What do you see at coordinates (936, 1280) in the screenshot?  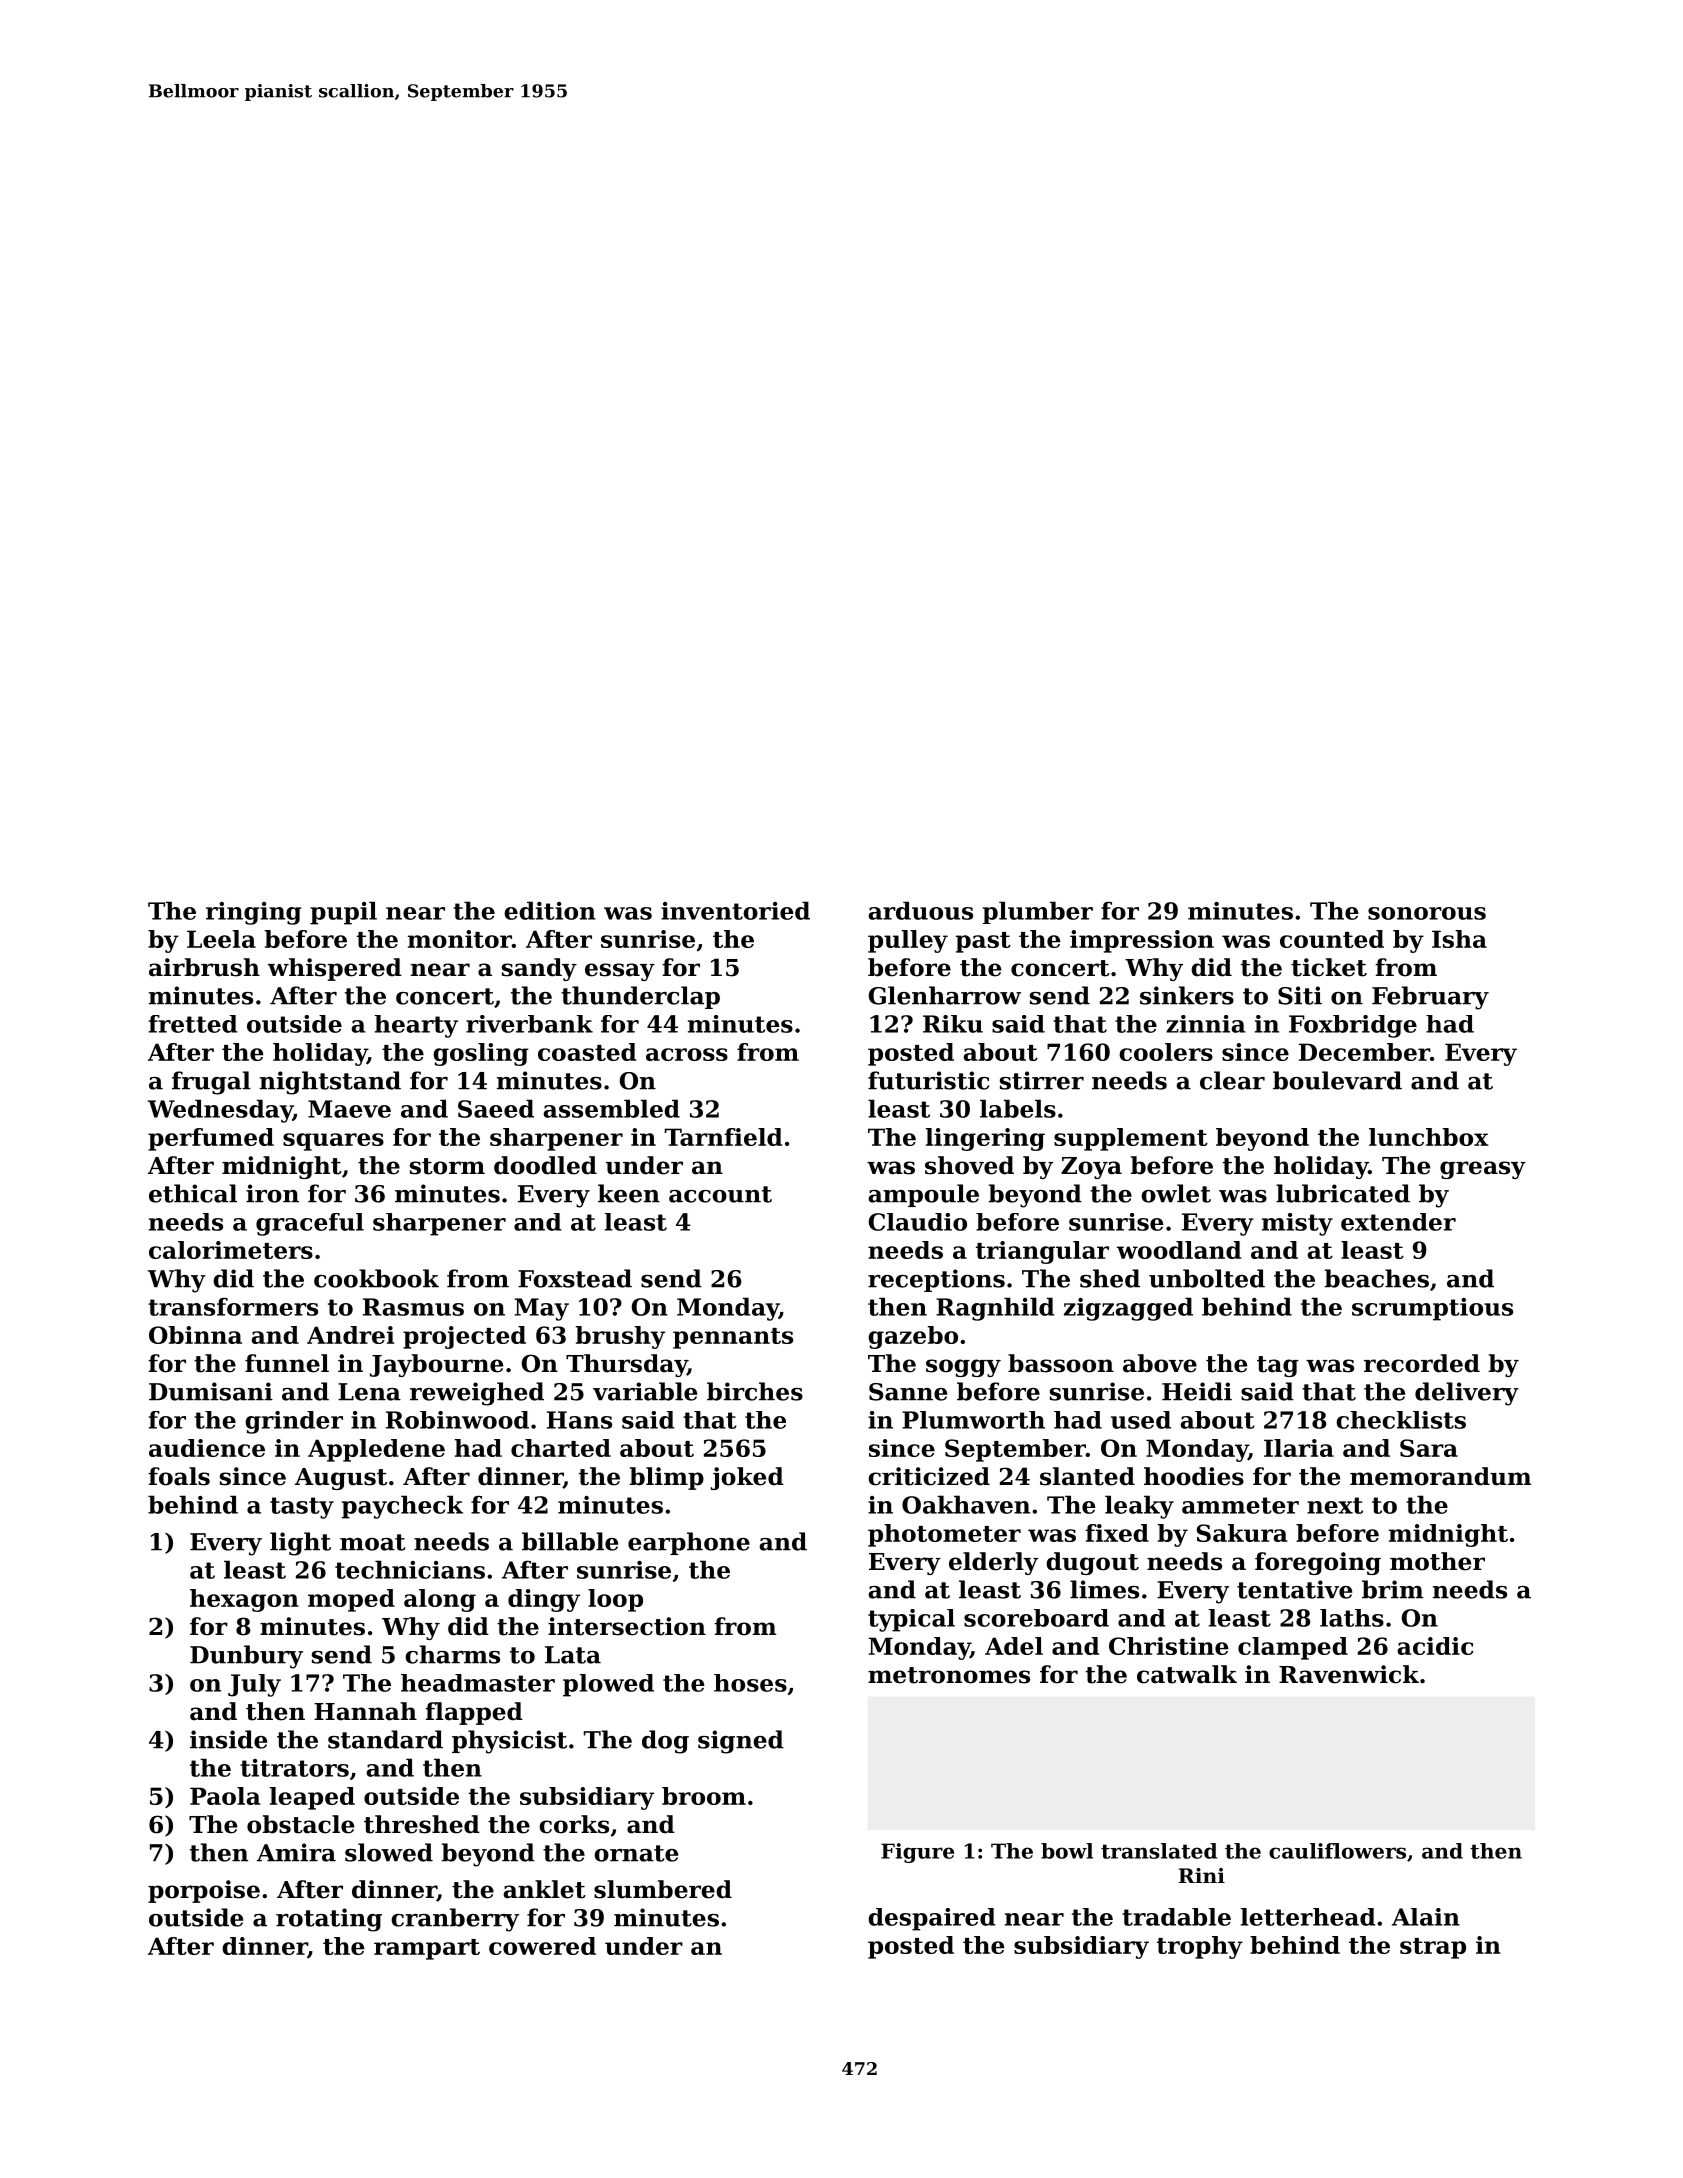 I see `receptions` at bounding box center [936, 1280].
